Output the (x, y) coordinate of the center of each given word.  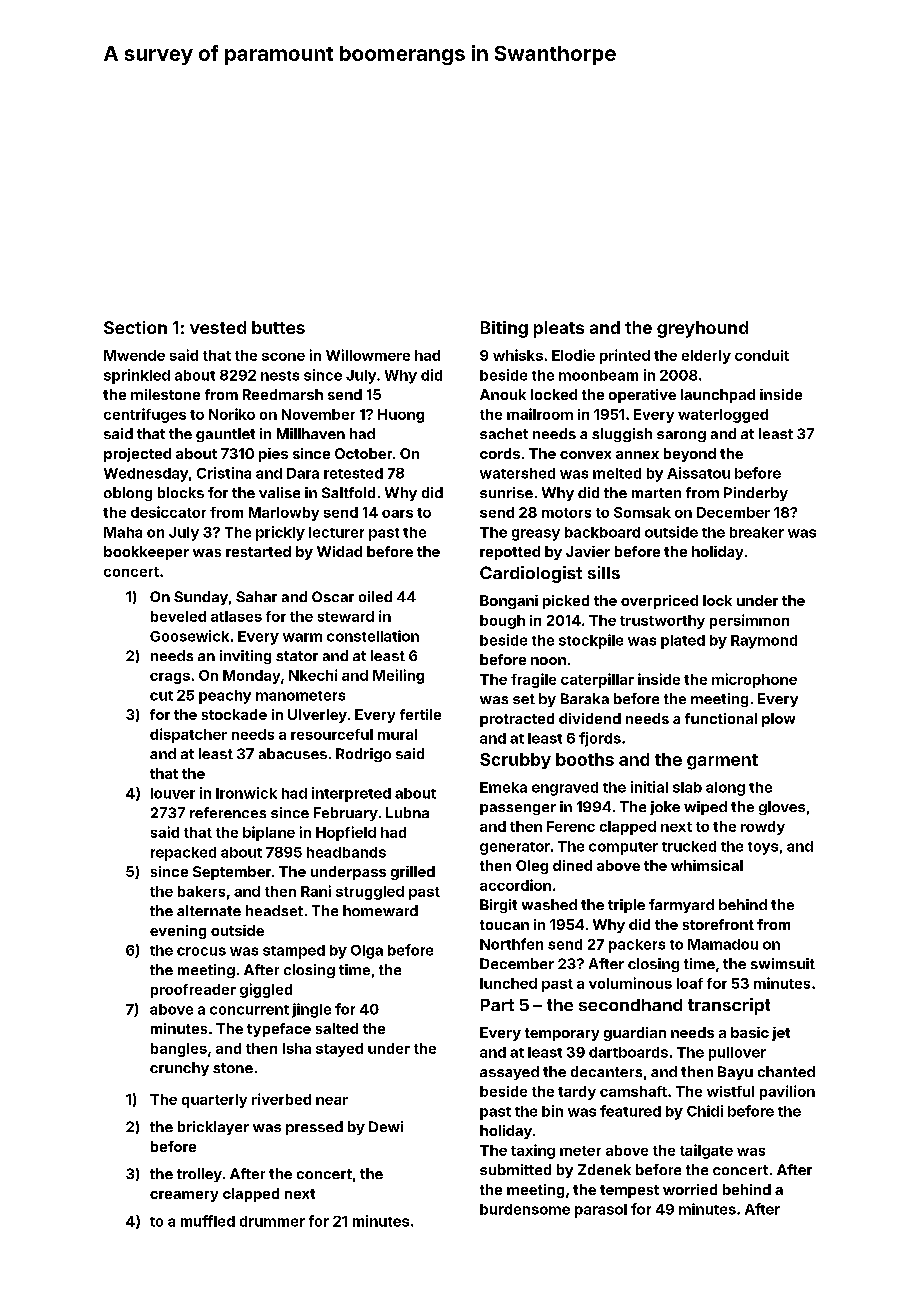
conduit (762, 355)
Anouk (503, 394)
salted (337, 1028)
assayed (509, 1073)
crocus (201, 951)
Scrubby (515, 761)
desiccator (168, 512)
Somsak (642, 512)
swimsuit (783, 963)
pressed (314, 1128)
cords (500, 453)
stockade (234, 714)
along (725, 789)
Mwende (134, 355)
